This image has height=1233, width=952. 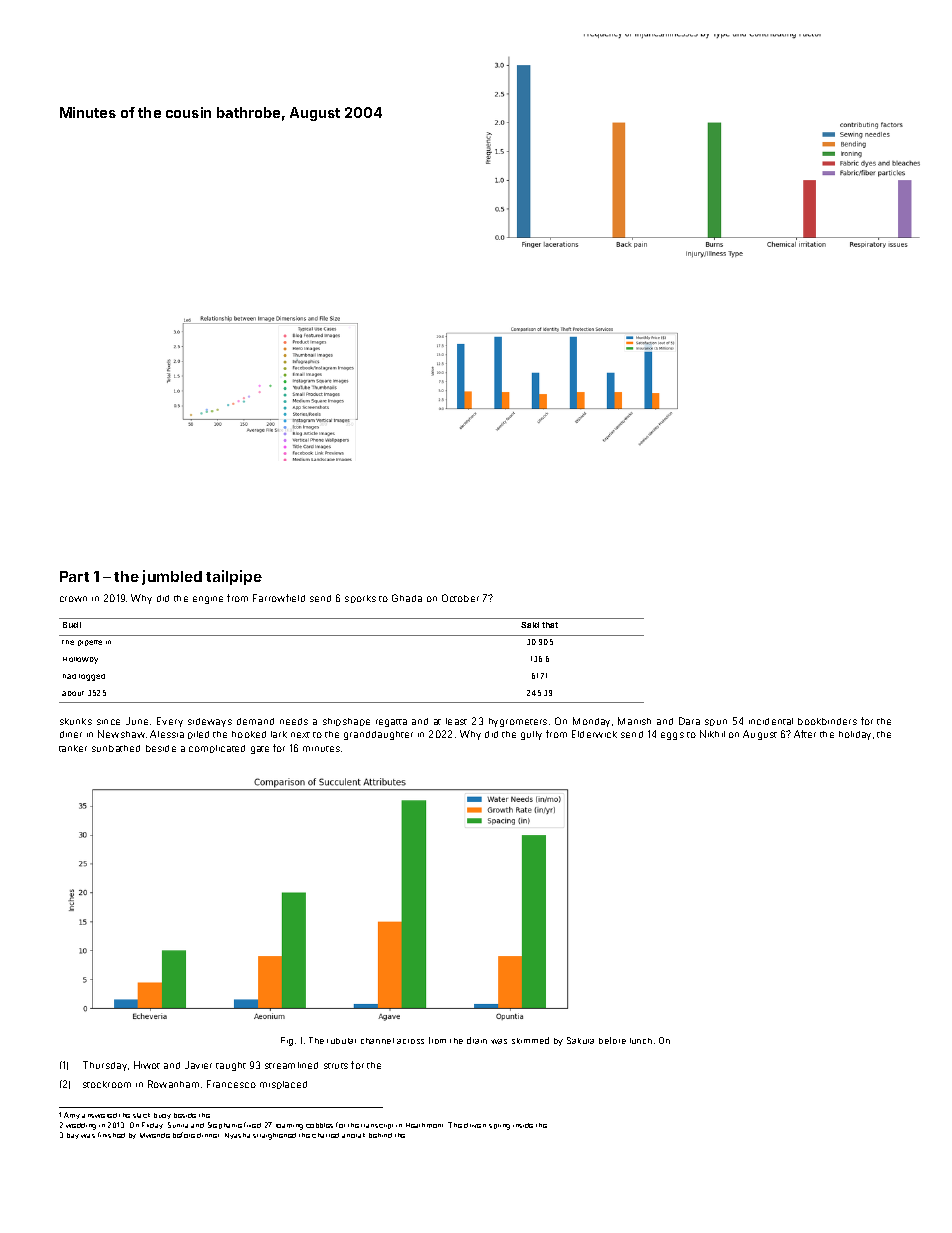 What do you see at coordinates (234, 577) in the image?
I see `tailpipe` at bounding box center [234, 577].
